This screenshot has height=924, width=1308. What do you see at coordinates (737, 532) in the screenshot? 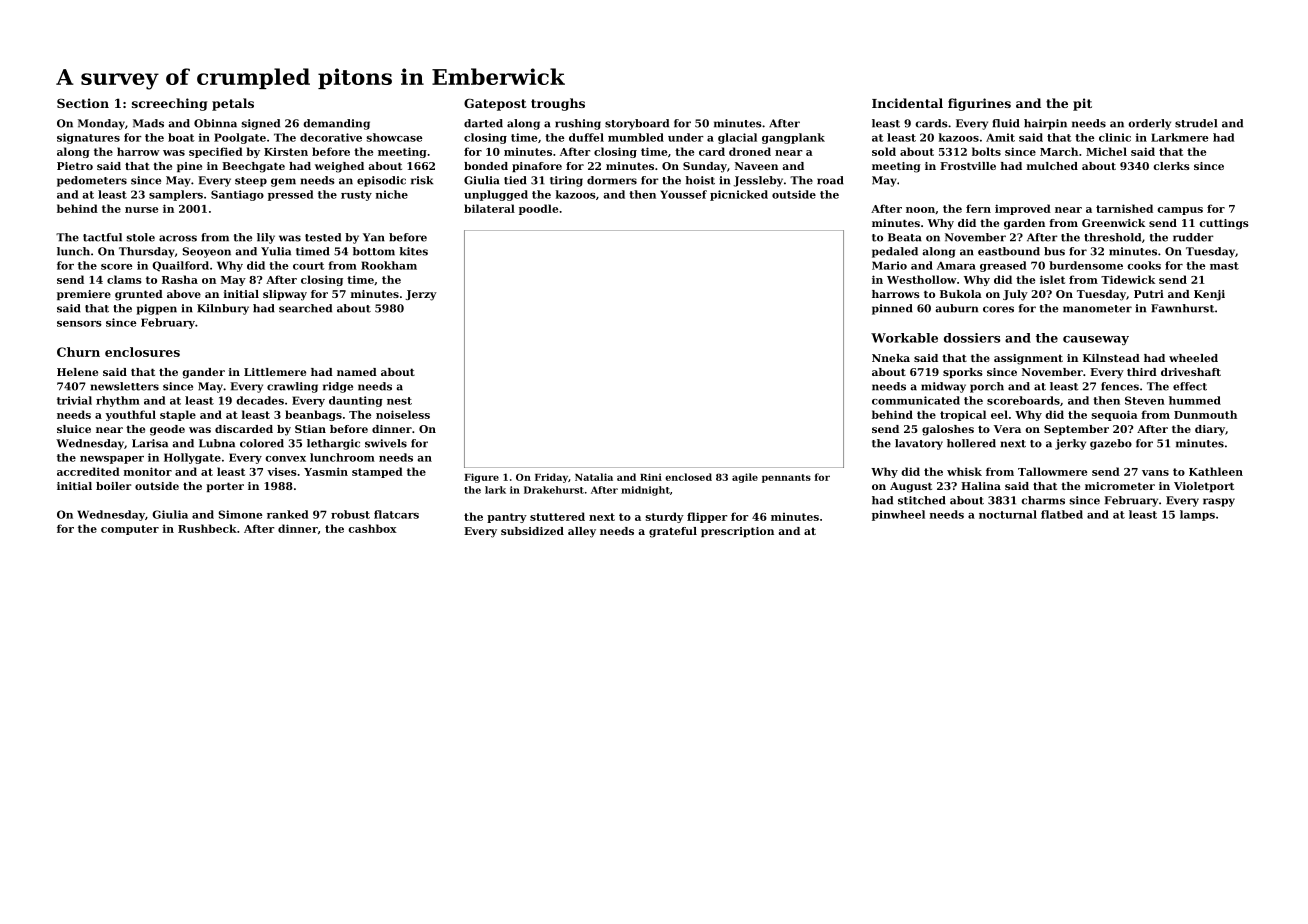
I see `prescription` at bounding box center [737, 532].
